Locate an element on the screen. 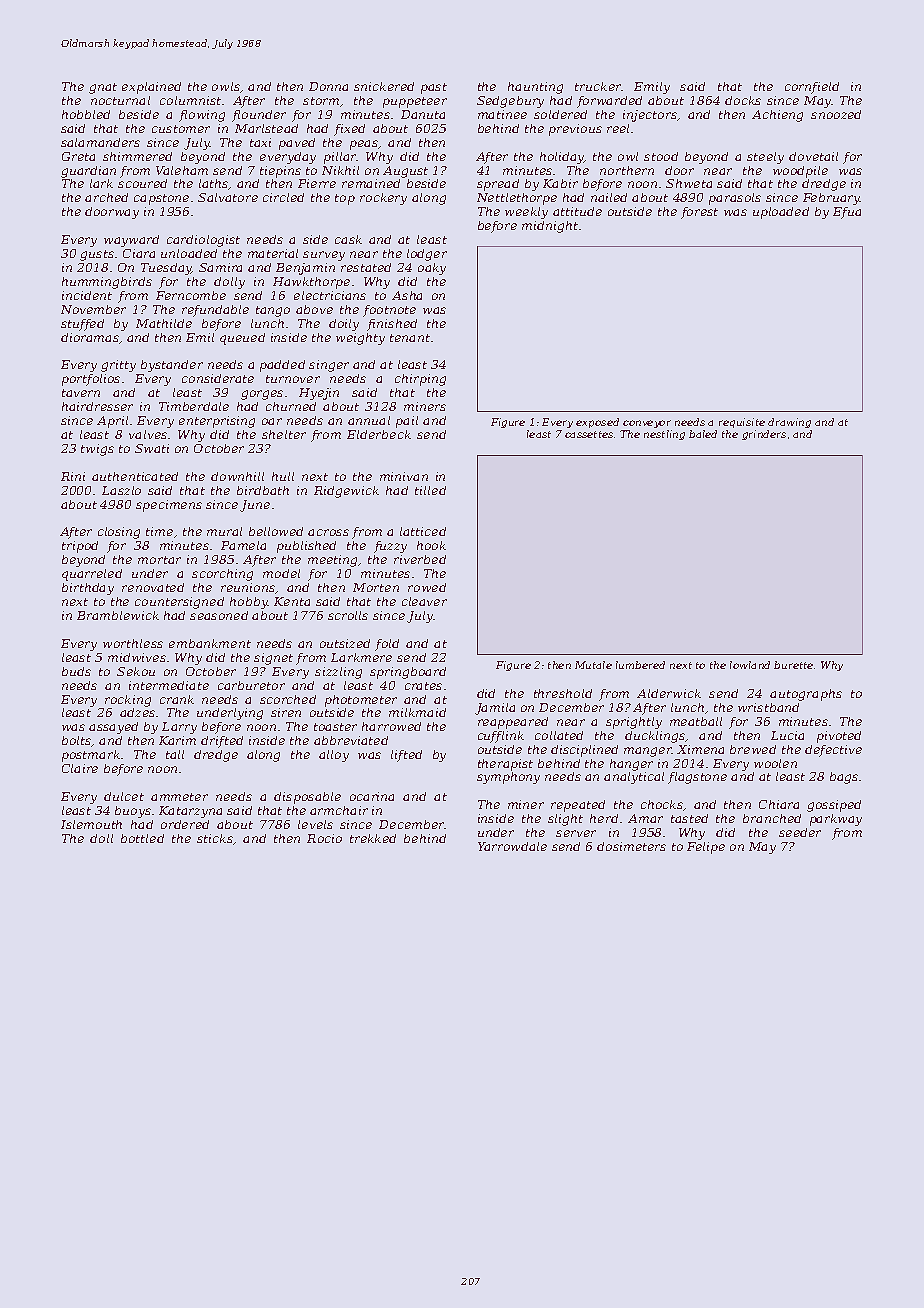 Image resolution: width=924 pixels, height=1308 pixels. salamanders is located at coordinates (100, 142).
